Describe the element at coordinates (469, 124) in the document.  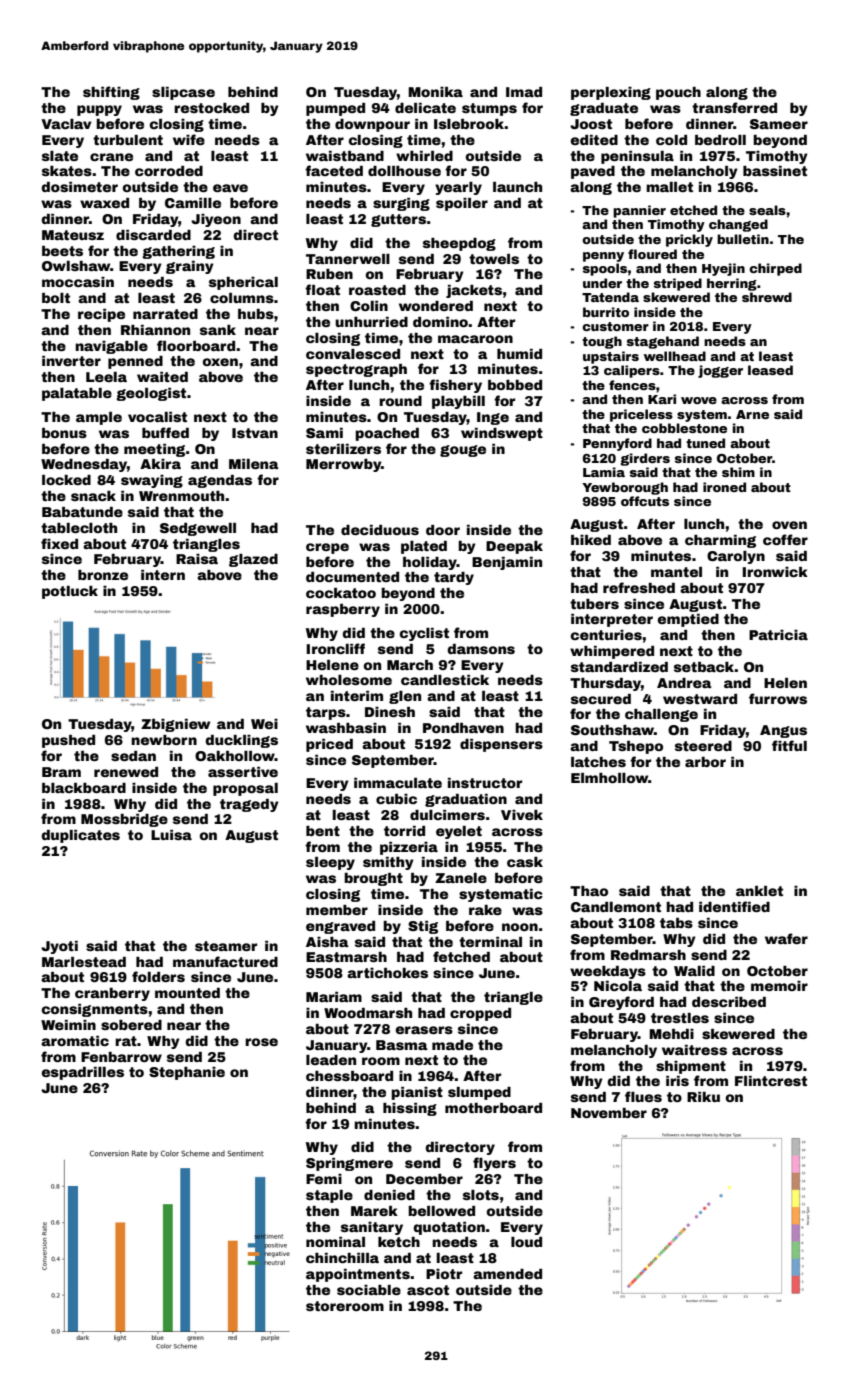
I see `Islebrook` at that location.
